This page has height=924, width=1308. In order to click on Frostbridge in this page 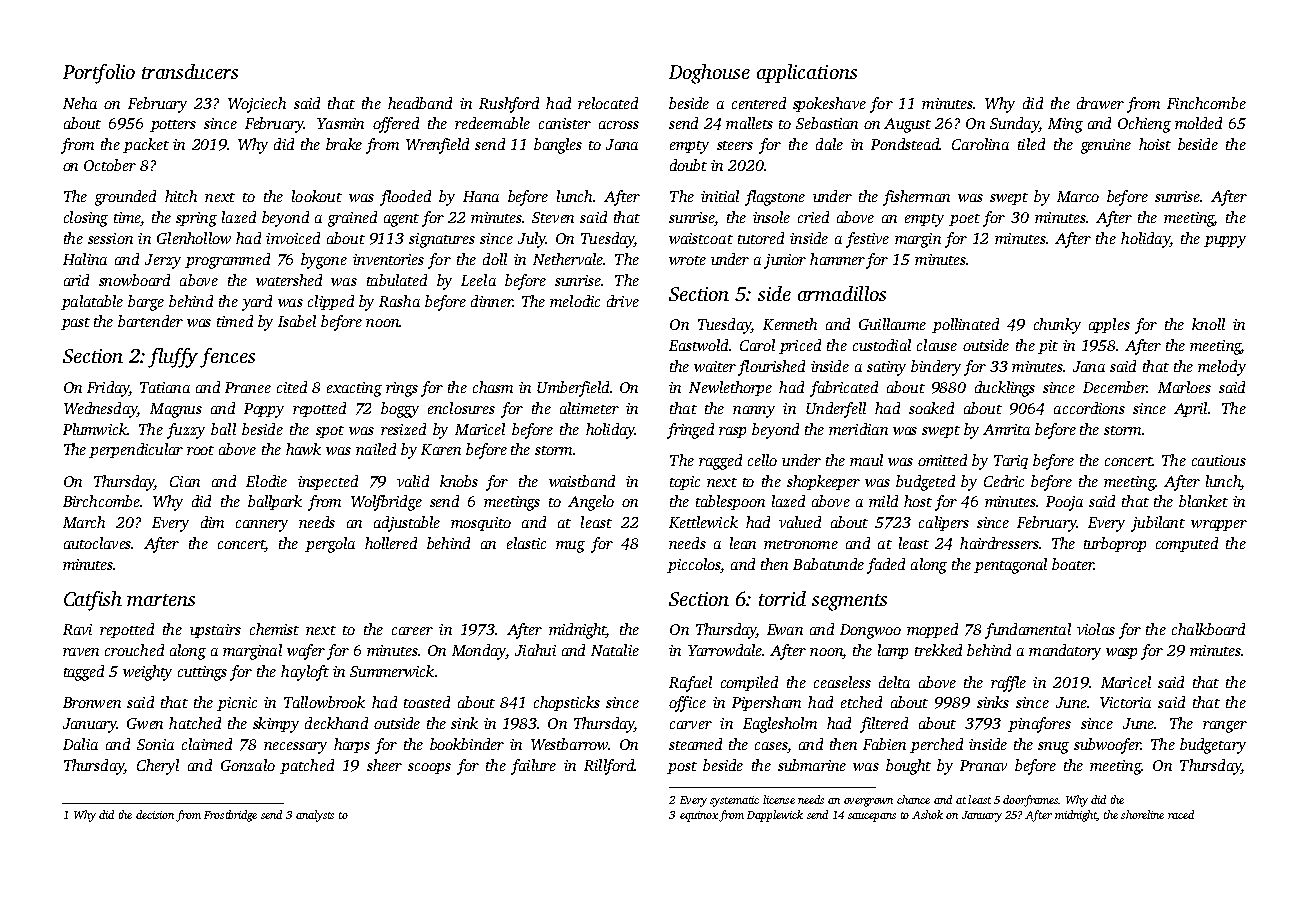, I will do `click(230, 816)`.
